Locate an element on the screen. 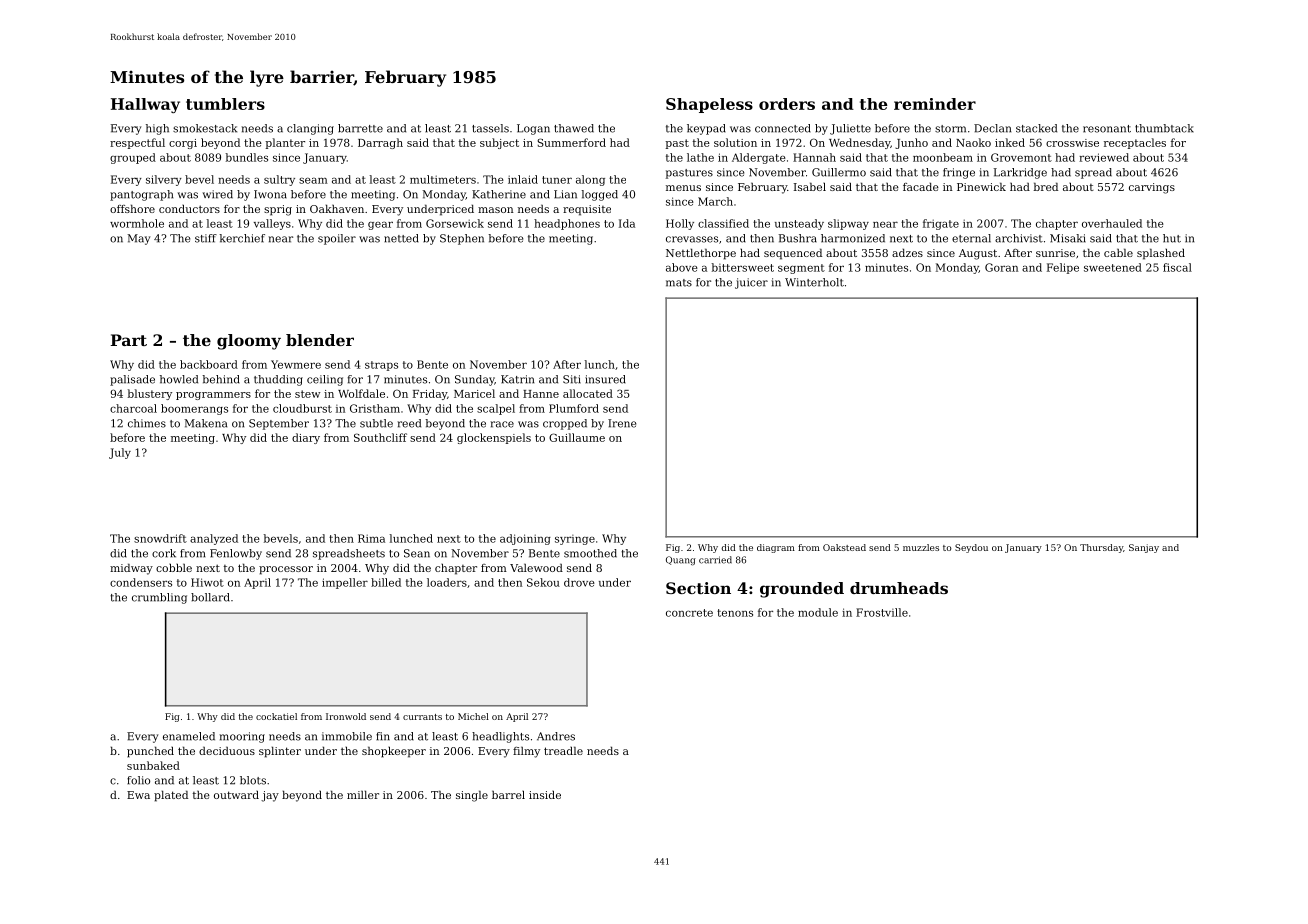 The height and width of the screenshot is (924, 1308). subject is located at coordinates (499, 143).
